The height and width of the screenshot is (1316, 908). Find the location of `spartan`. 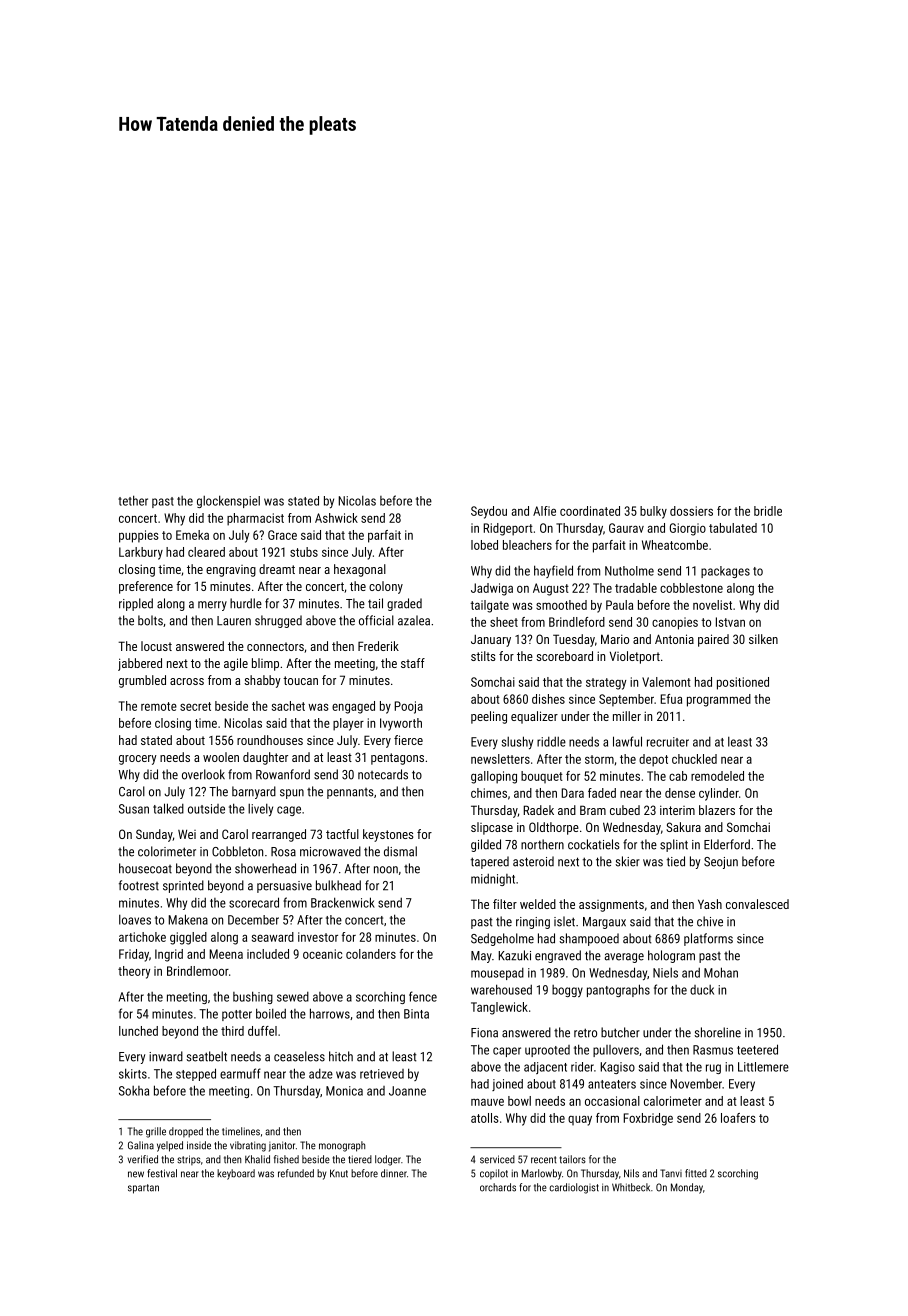

spartan is located at coordinates (143, 1189).
